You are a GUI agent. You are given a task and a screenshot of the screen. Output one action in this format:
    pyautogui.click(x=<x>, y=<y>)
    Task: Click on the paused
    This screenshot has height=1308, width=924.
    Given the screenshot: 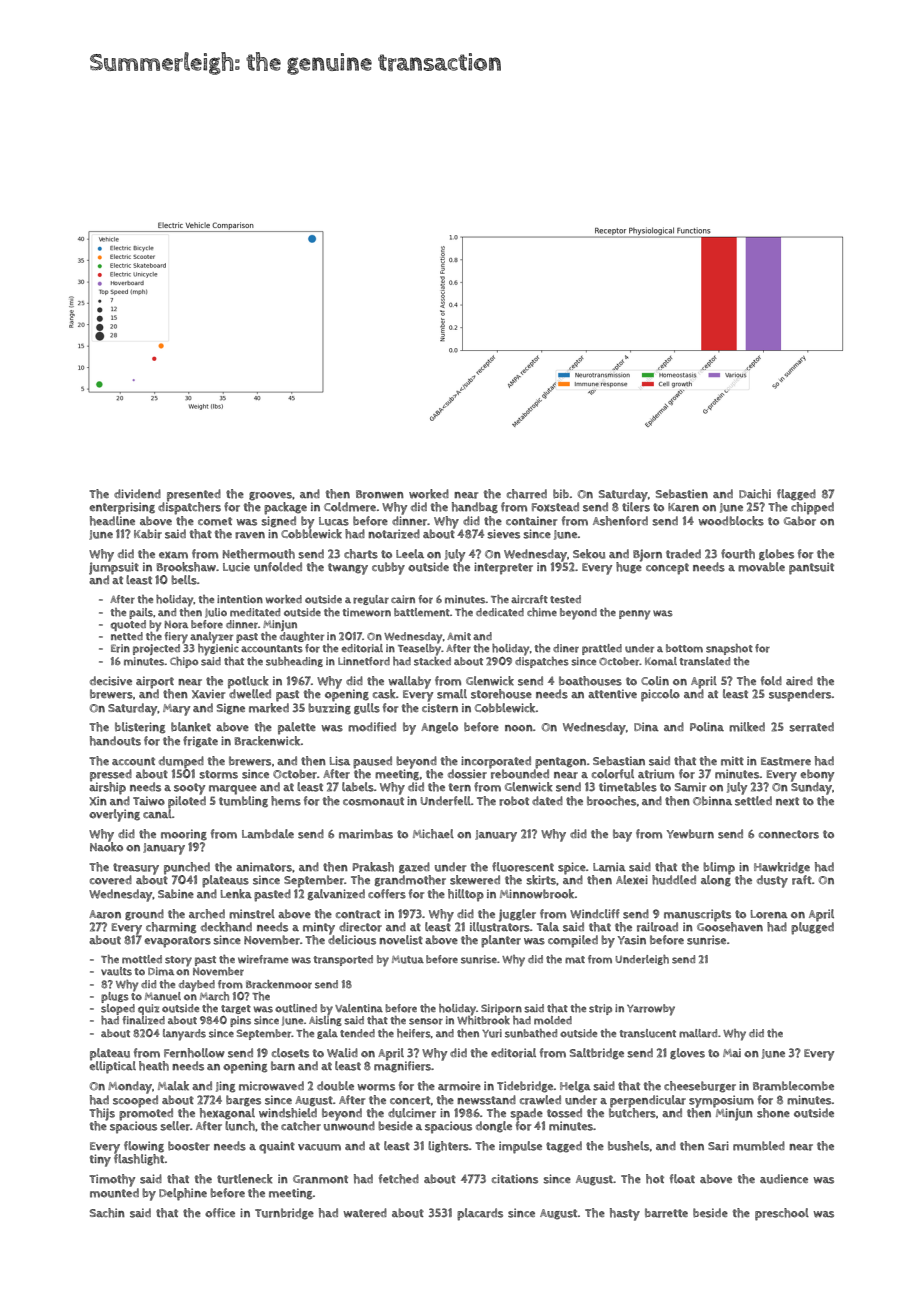 What is the action you would take?
    pyautogui.click(x=372, y=762)
